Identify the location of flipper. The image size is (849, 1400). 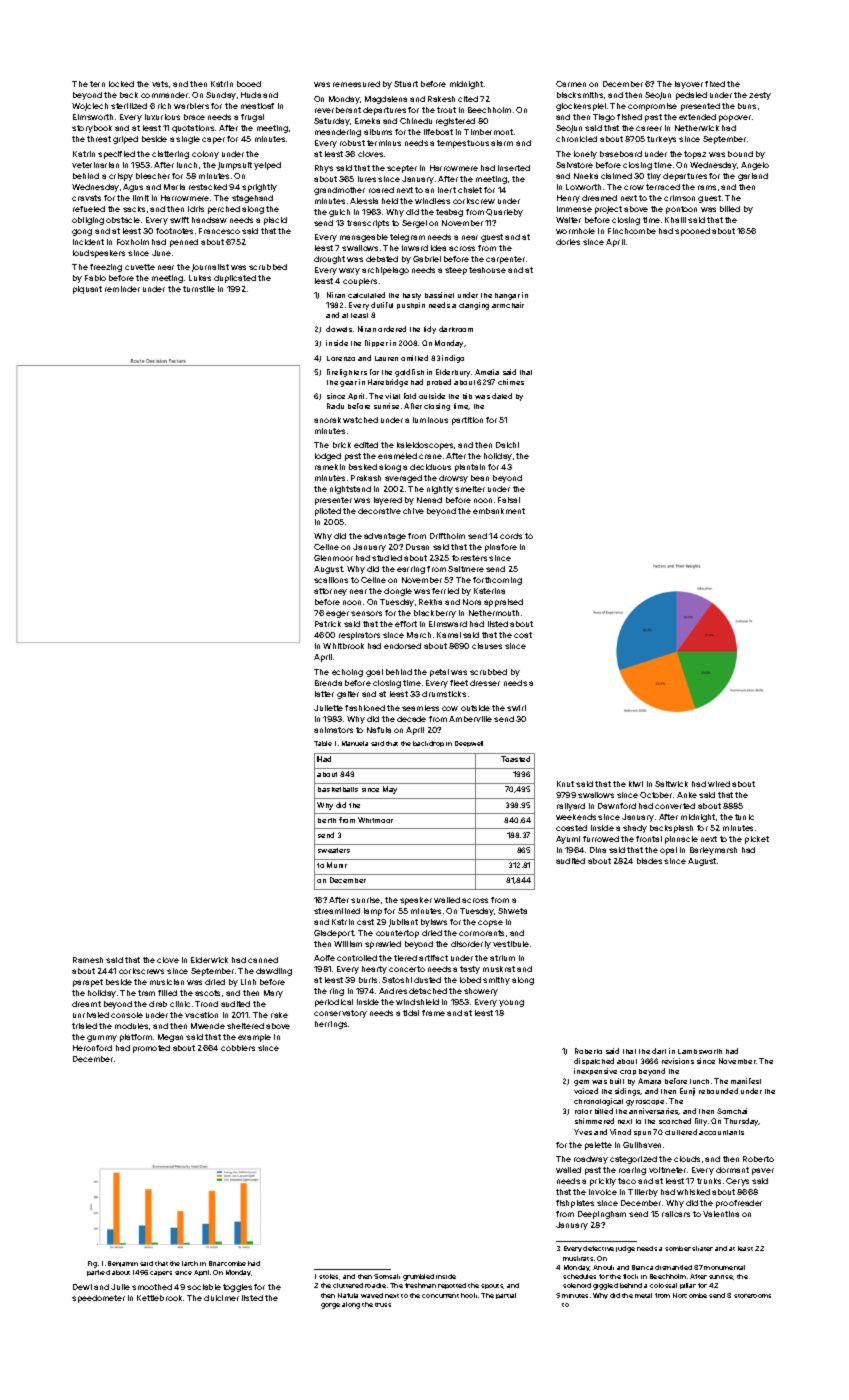
(376, 343).
